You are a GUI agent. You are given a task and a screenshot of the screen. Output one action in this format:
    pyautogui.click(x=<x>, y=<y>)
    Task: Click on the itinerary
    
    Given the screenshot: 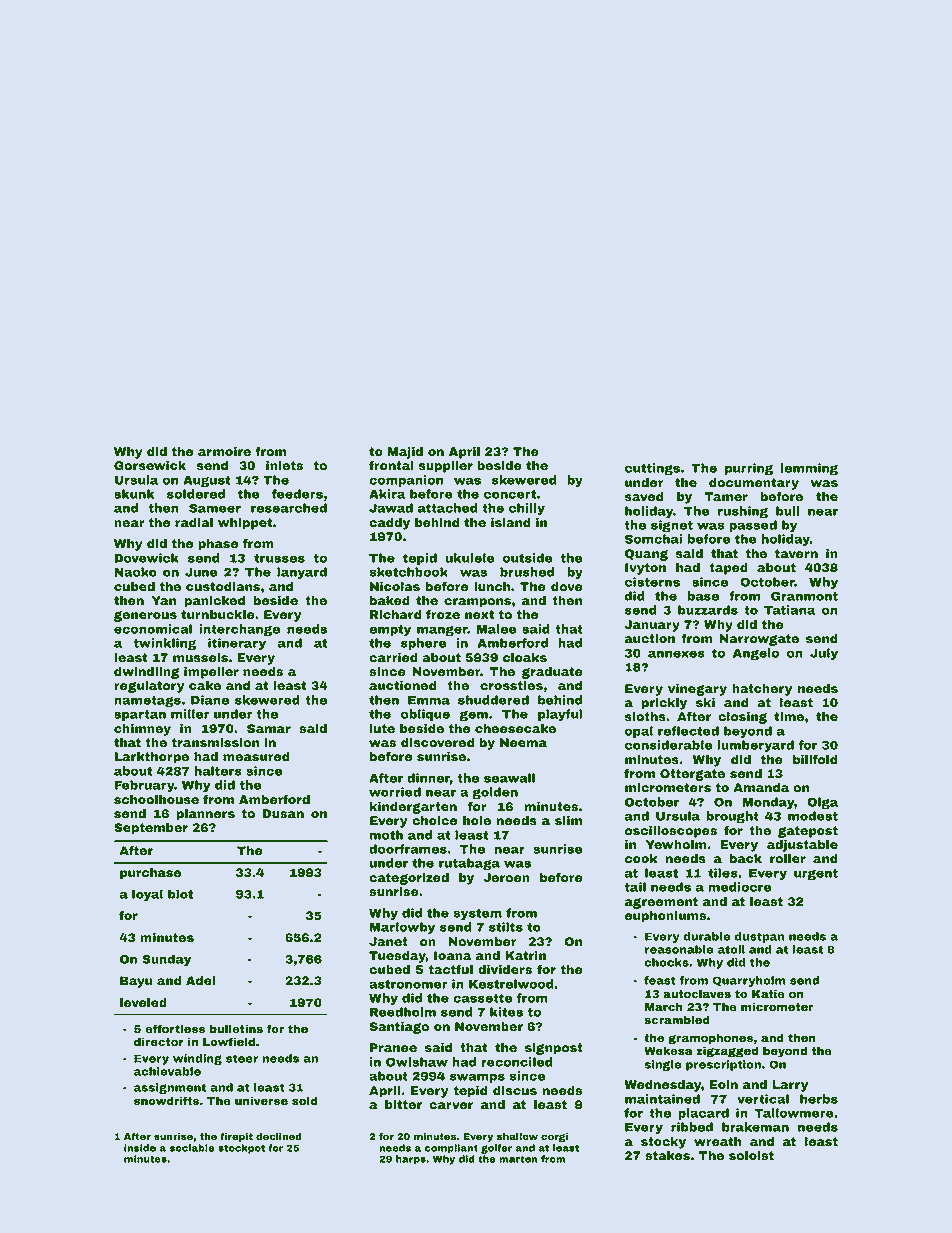 What is the action you would take?
    pyautogui.click(x=237, y=644)
